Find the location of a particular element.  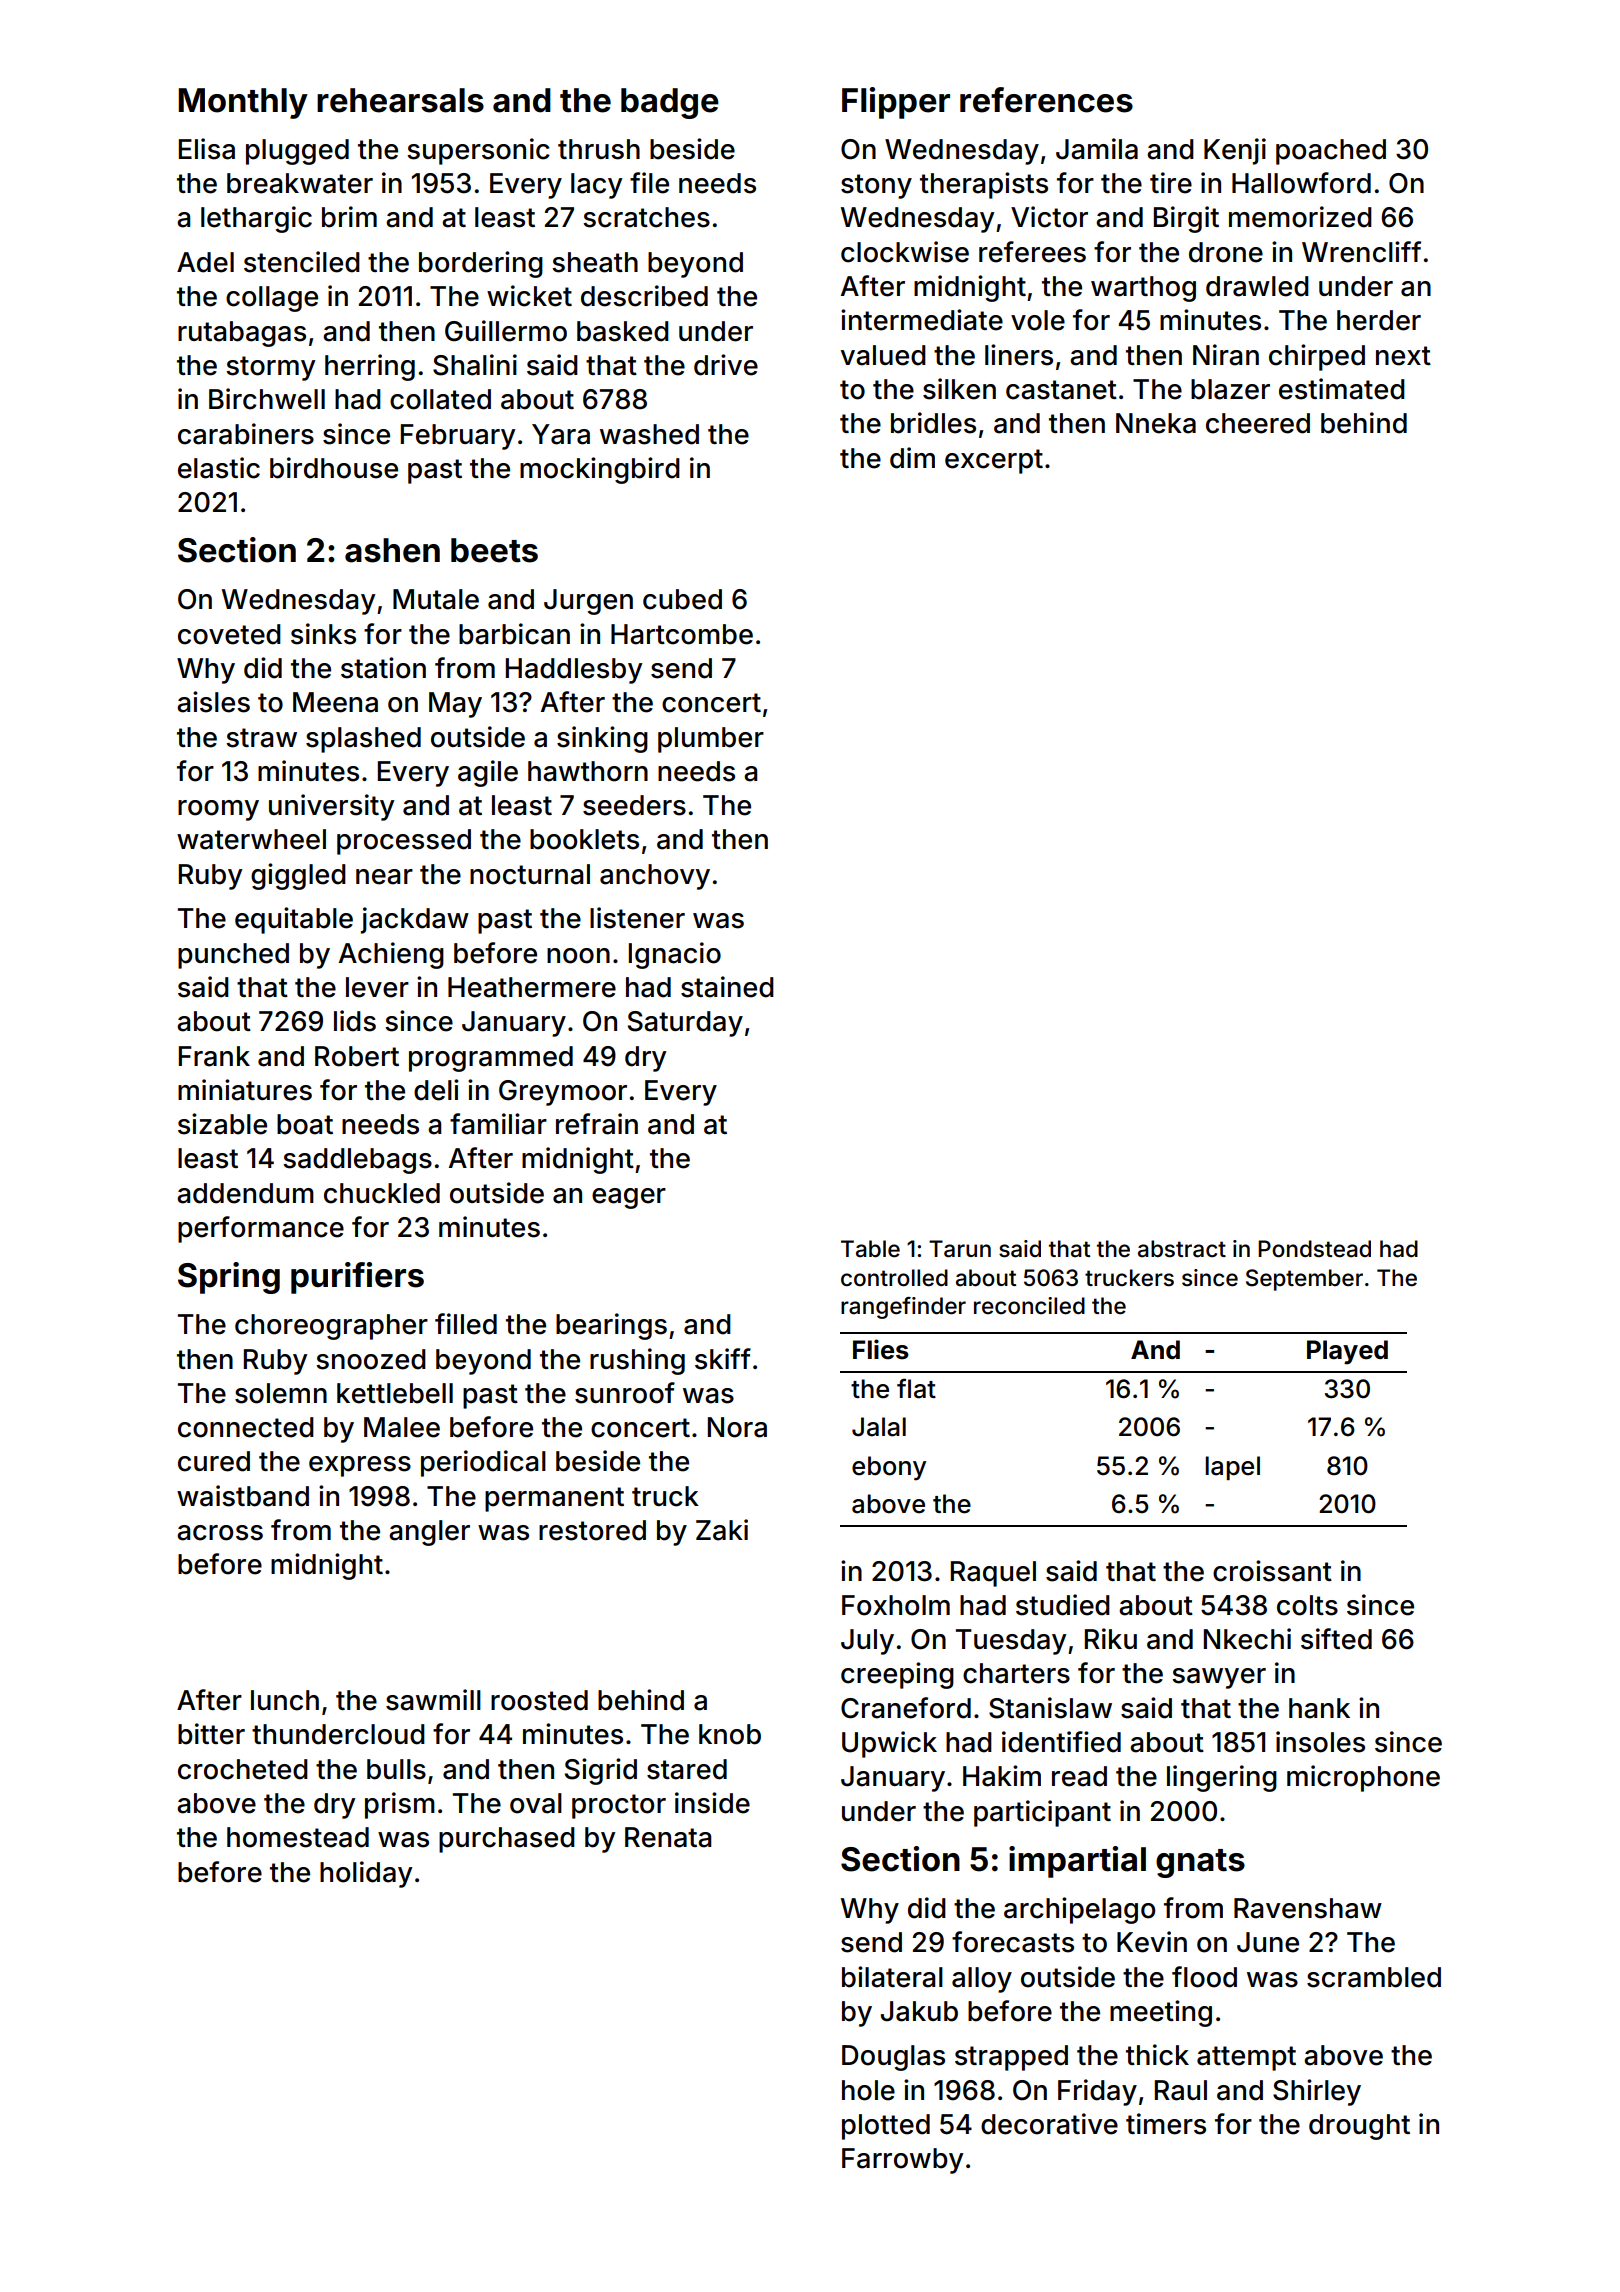

Elisa is located at coordinates (207, 149).
